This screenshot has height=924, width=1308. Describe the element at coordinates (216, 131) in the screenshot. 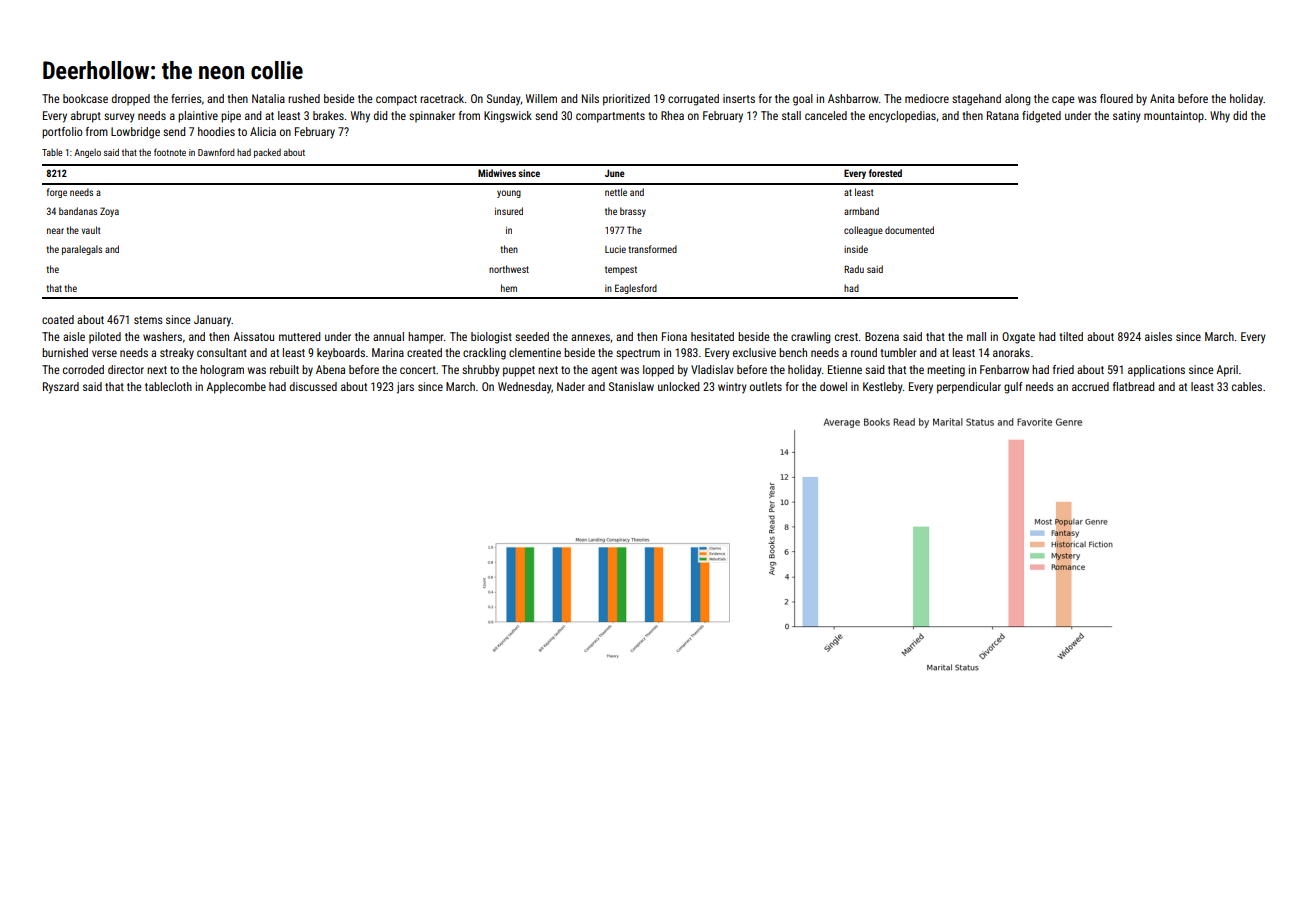

I see `hoodies` at that location.
